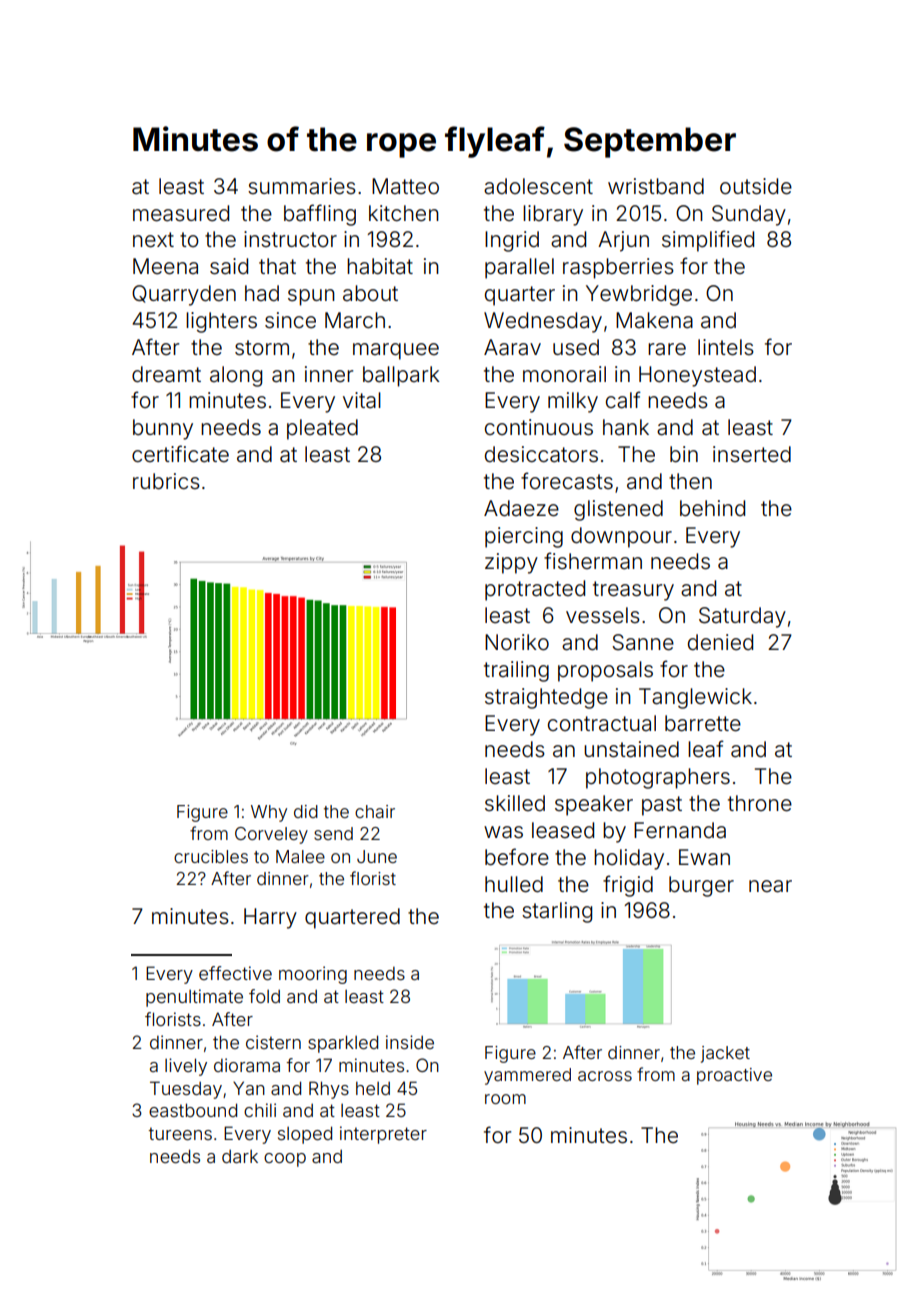 This screenshot has height=1311, width=924. Describe the element at coordinates (396, 351) in the screenshot. I see `marquee` at that location.
